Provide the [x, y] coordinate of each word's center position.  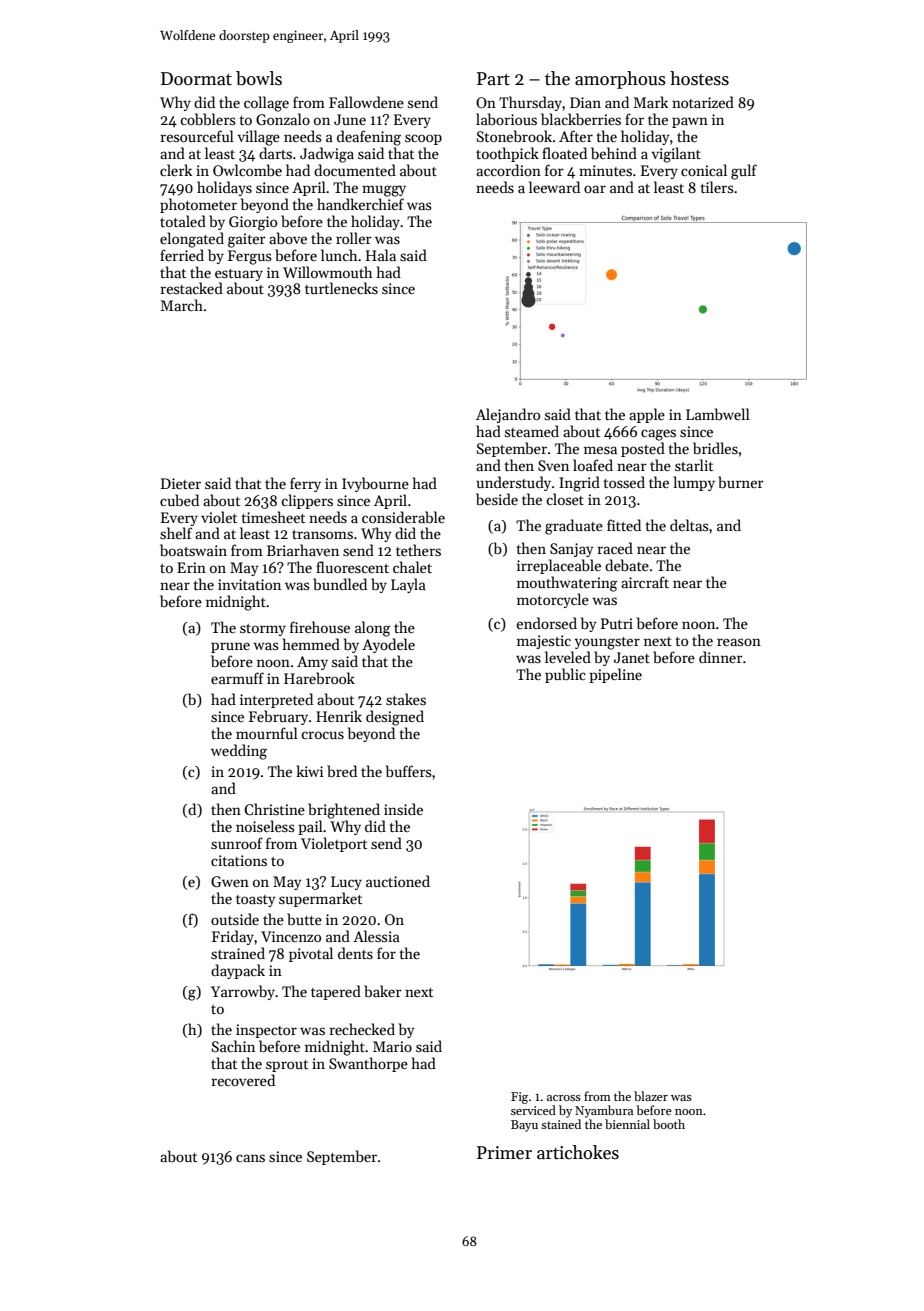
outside [235, 919]
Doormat [196, 79]
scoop [423, 139]
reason [739, 642]
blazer [651, 1096]
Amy [312, 663]
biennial [627, 1124]
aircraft [645, 582]
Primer [504, 1153]
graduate [574, 527]
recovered [243, 1080]
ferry [305, 484]
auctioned [398, 881]
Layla [408, 585]
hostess [699, 78]
